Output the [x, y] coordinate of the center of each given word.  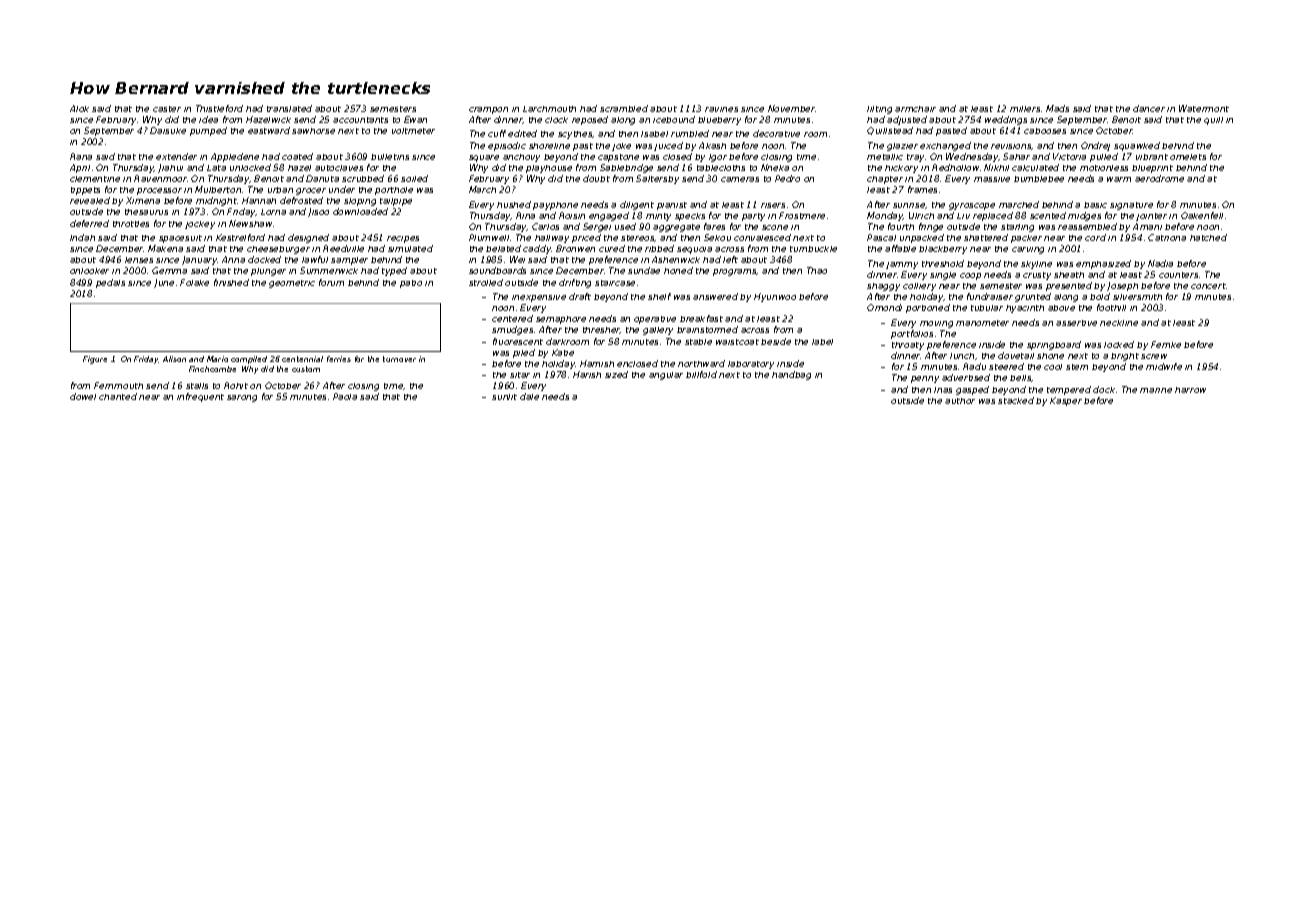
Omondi [884, 307]
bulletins [390, 157]
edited [522, 133]
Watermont [1204, 108]
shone [1050, 356]
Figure [95, 360]
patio [411, 284]
